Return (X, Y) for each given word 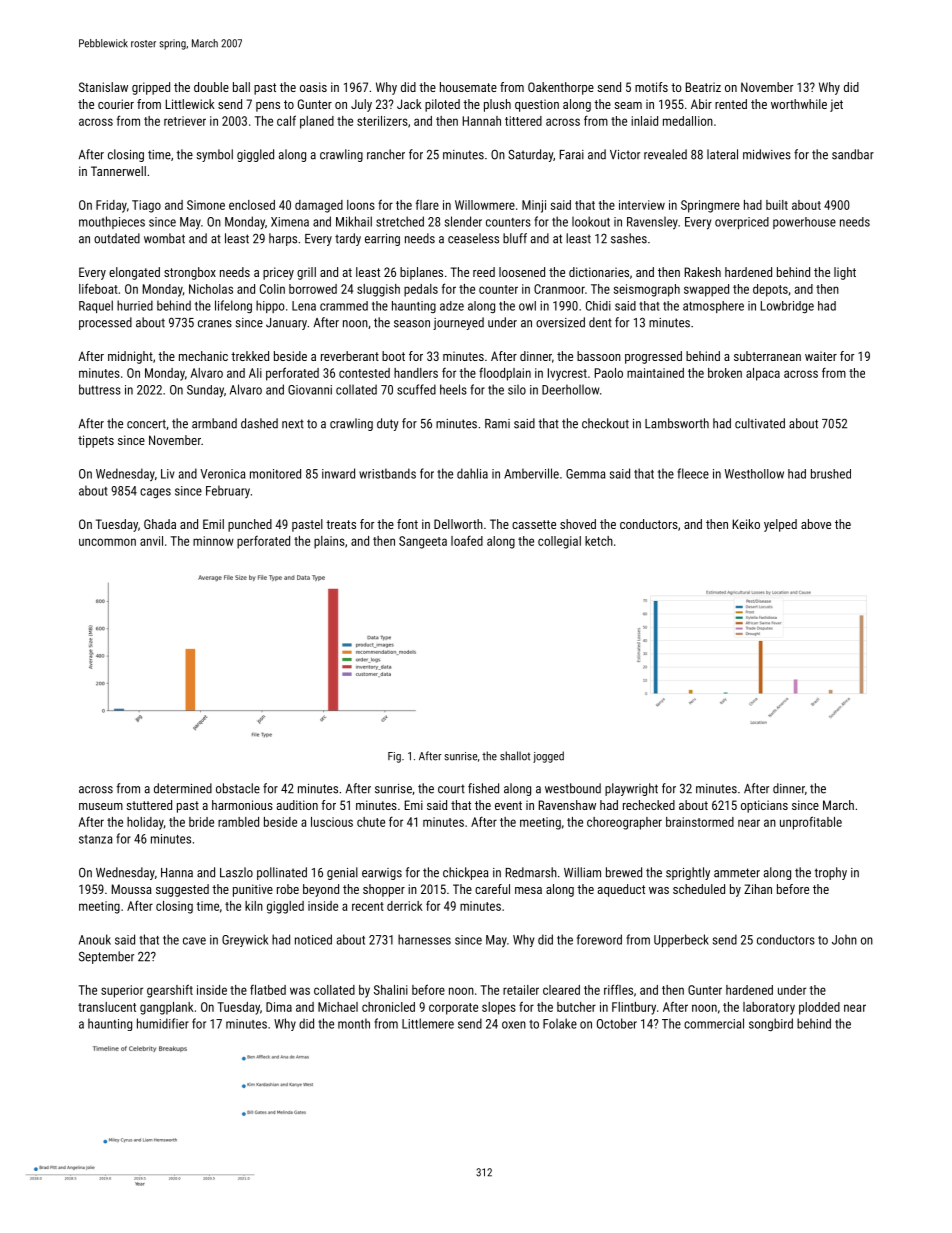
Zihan (758, 889)
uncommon (107, 542)
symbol (214, 155)
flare (427, 204)
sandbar (853, 154)
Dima (279, 1007)
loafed (467, 540)
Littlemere (428, 1023)
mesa (528, 890)
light (845, 273)
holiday (145, 823)
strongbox (190, 273)
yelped (780, 525)
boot (393, 356)
